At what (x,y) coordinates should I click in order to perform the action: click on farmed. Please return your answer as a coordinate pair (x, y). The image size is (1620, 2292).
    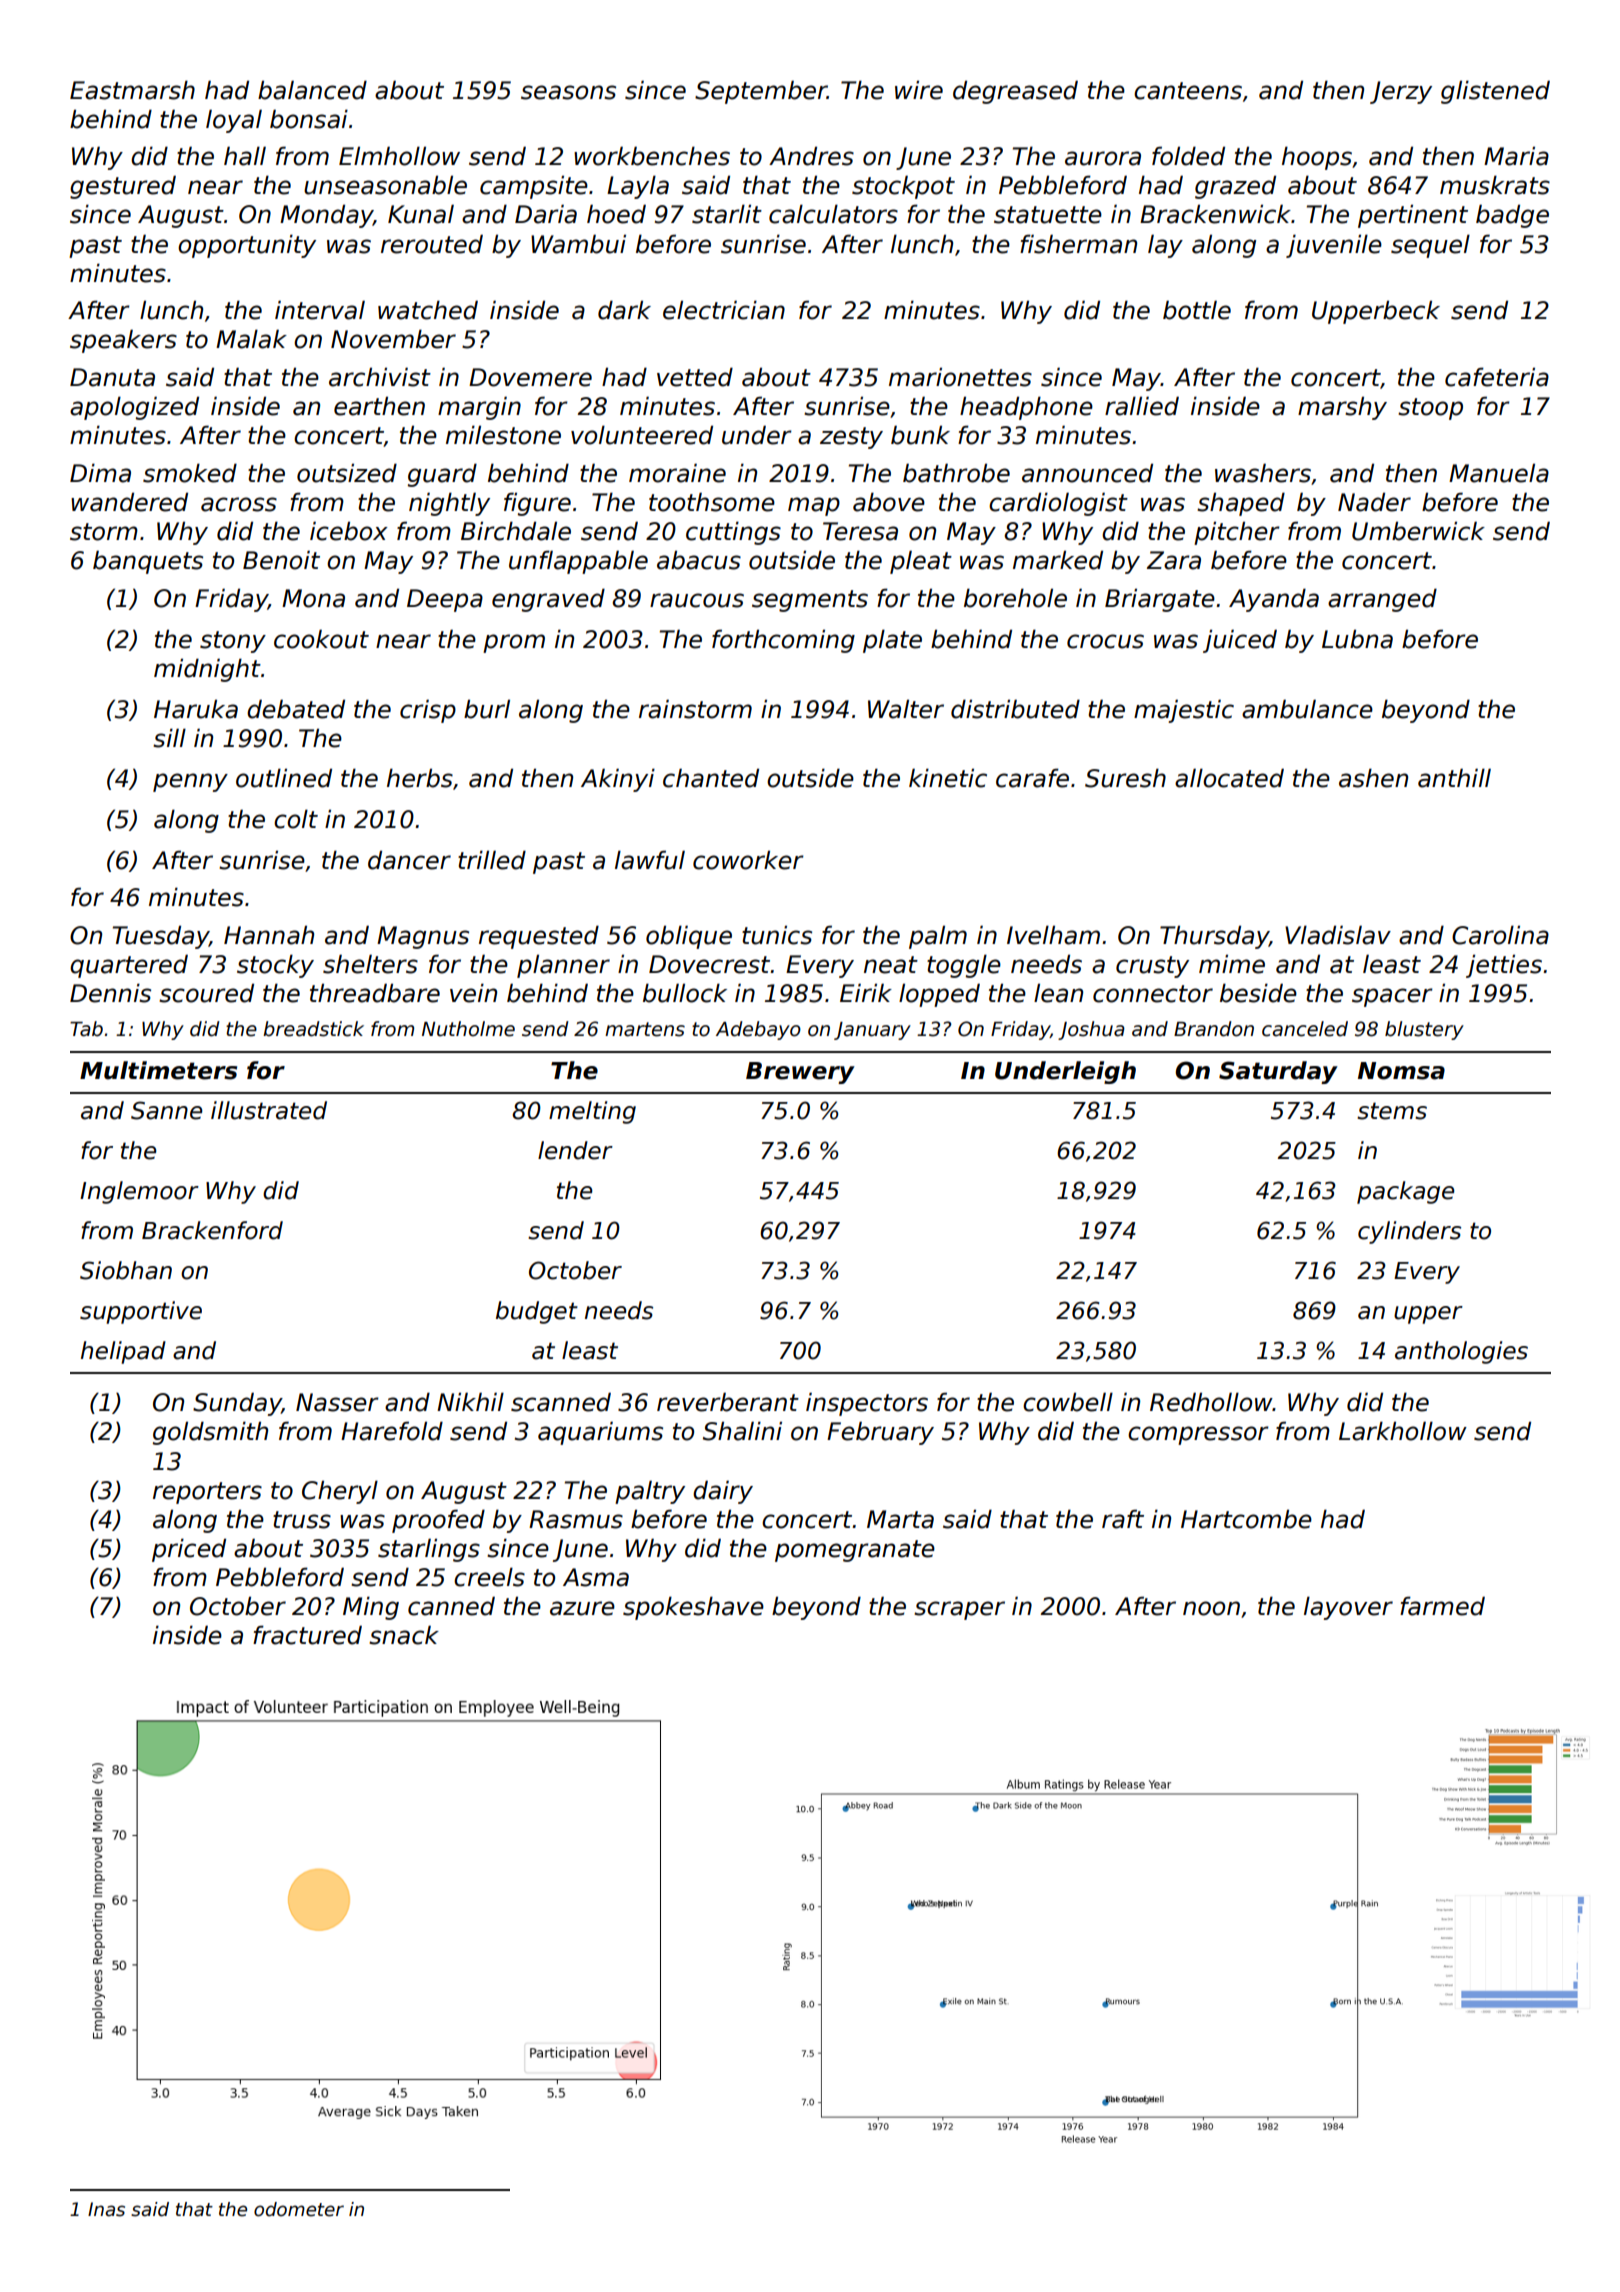
    Looking at the image, I should click on (1442, 1606).
